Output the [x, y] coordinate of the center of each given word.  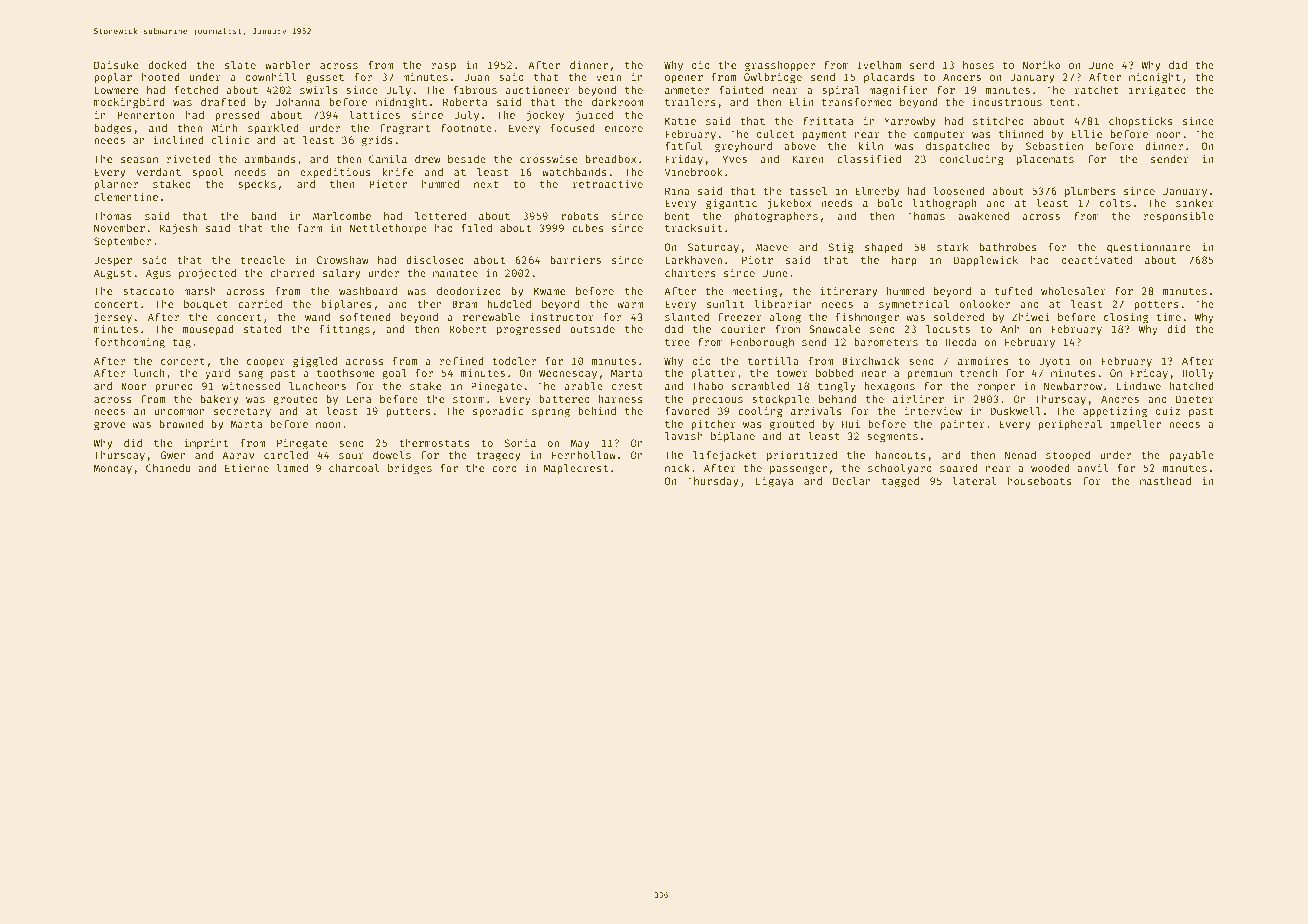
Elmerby [877, 192]
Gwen [173, 455]
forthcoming [130, 343]
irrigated [1157, 91]
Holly [1198, 374]
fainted [741, 89]
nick [677, 468]
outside [592, 329]
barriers [576, 259]
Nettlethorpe [388, 229]
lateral [975, 481]
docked [167, 65]
